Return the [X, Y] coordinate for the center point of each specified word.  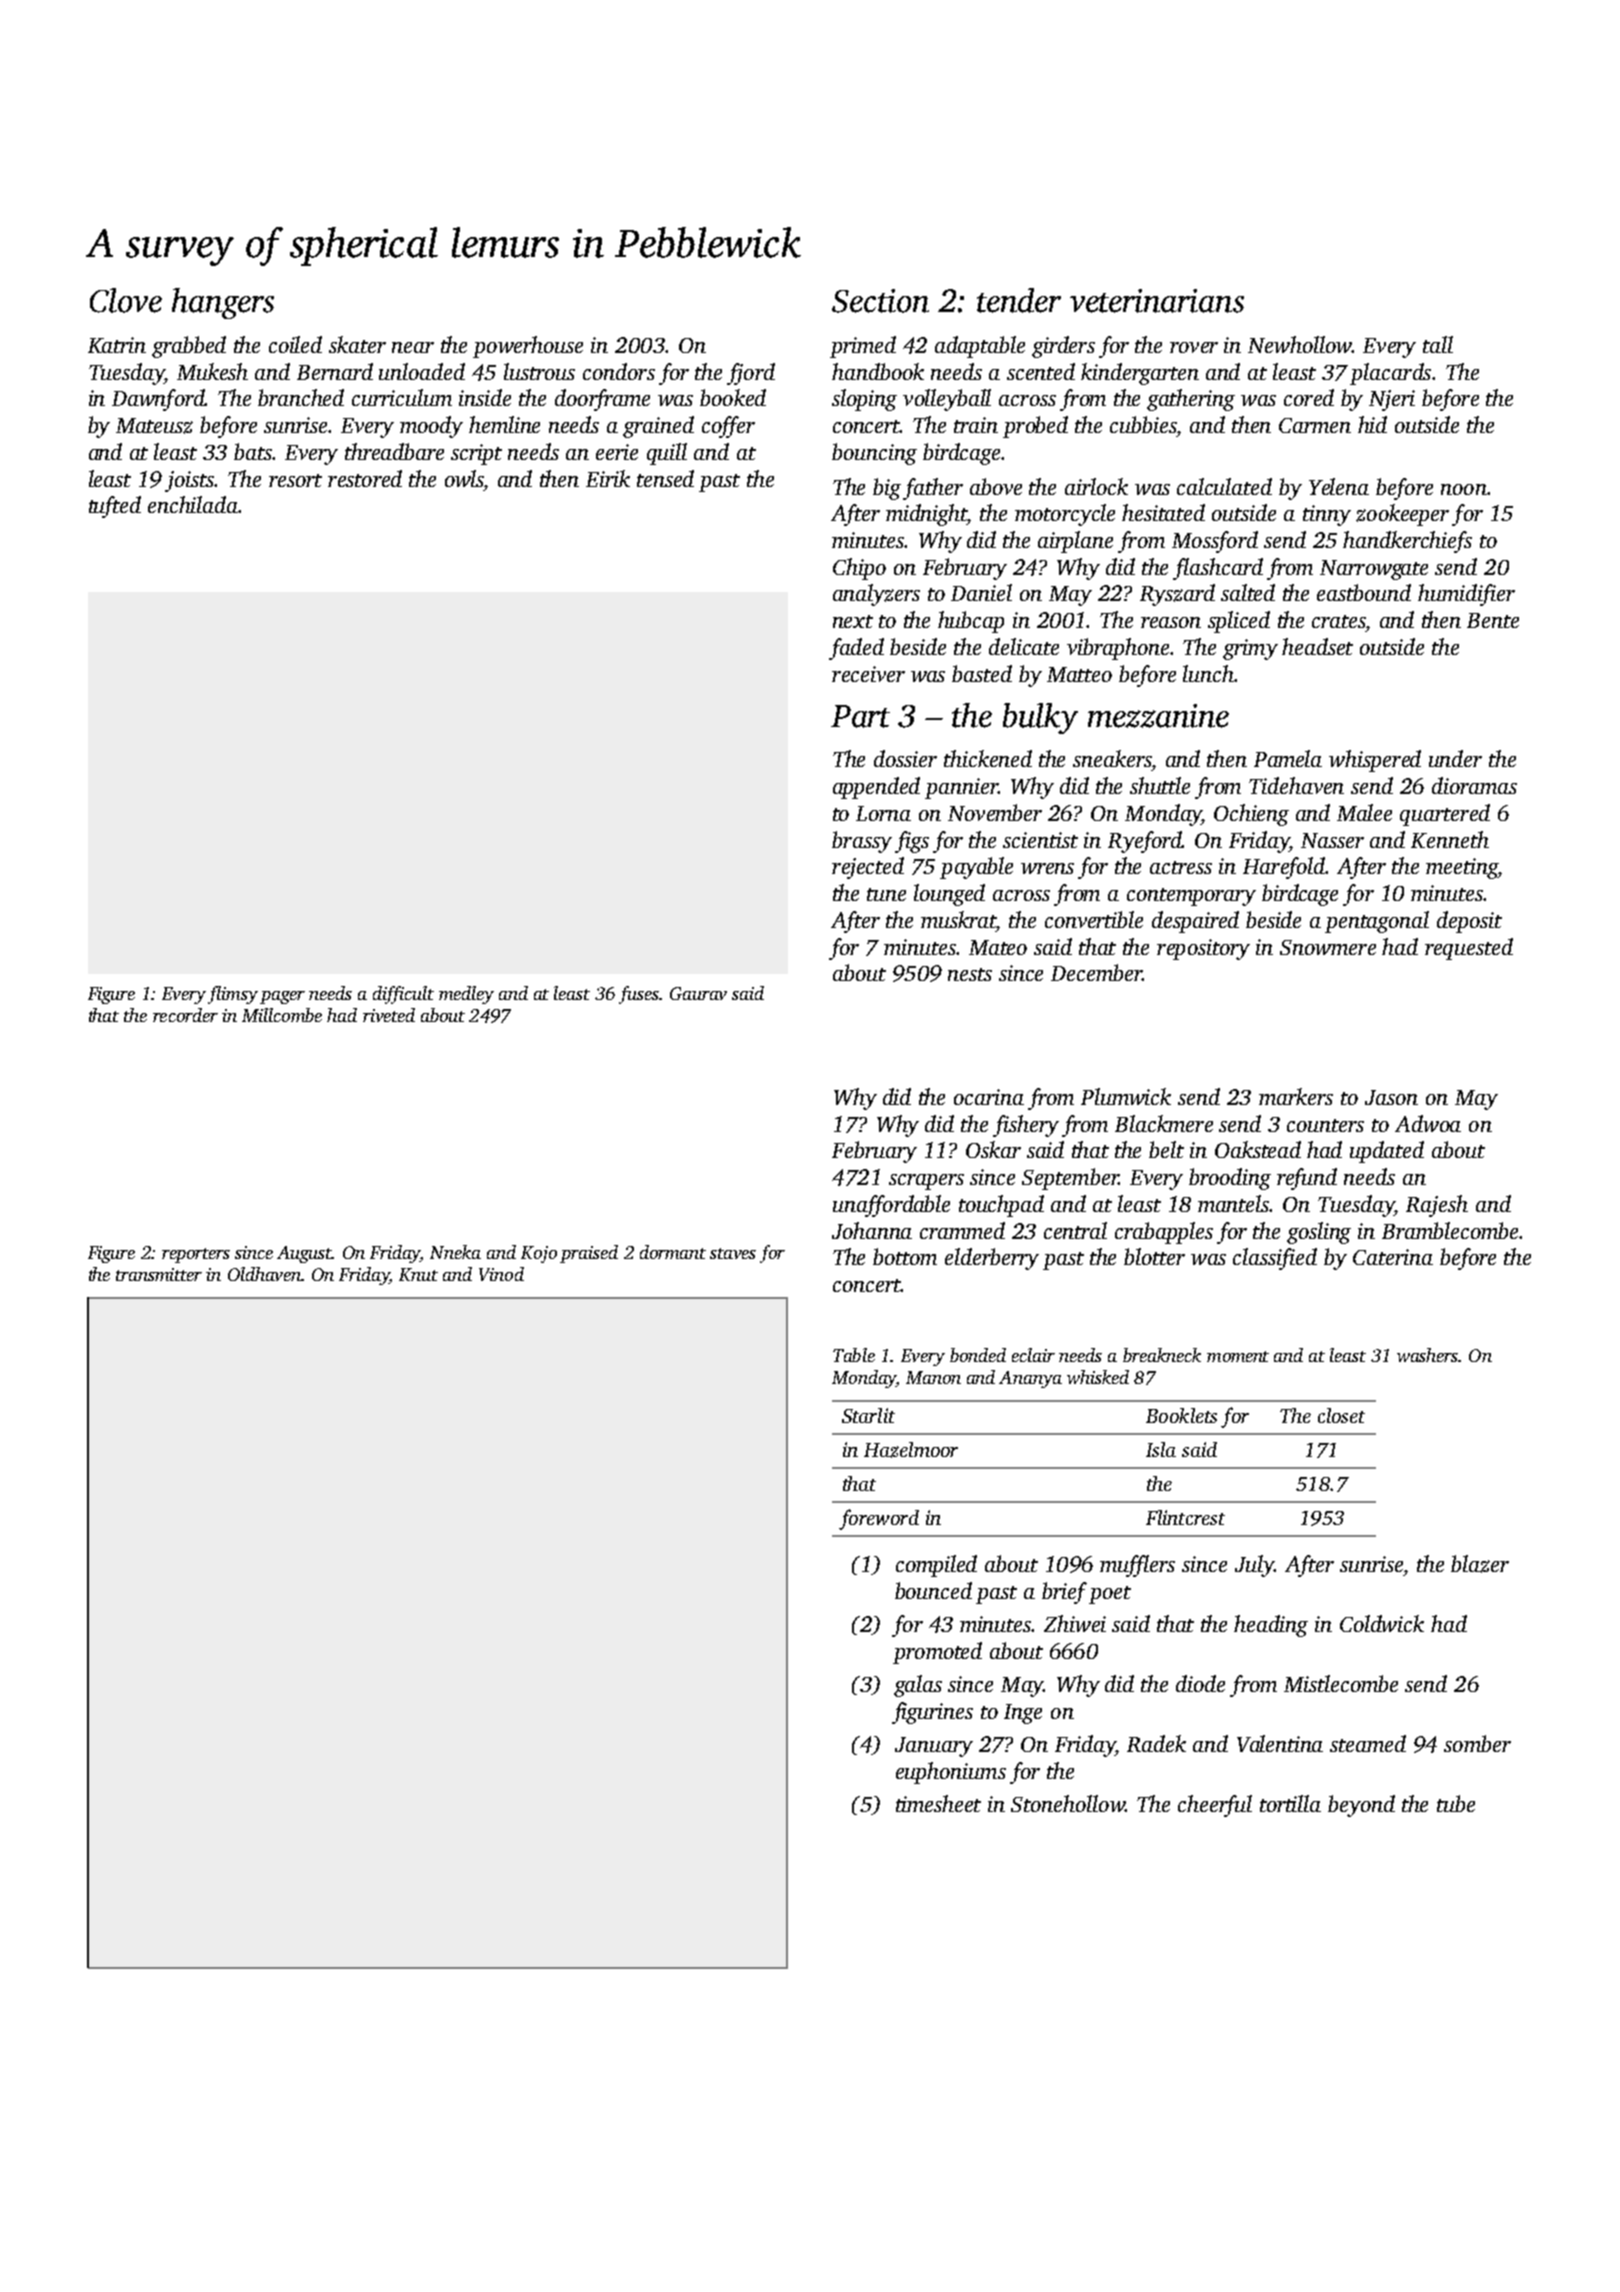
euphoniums [951, 1773]
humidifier [1466, 595]
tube [1456, 1803]
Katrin [117, 345]
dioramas [1474, 785]
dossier [905, 758]
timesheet [938, 1803]
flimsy [233, 995]
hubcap [971, 622]
